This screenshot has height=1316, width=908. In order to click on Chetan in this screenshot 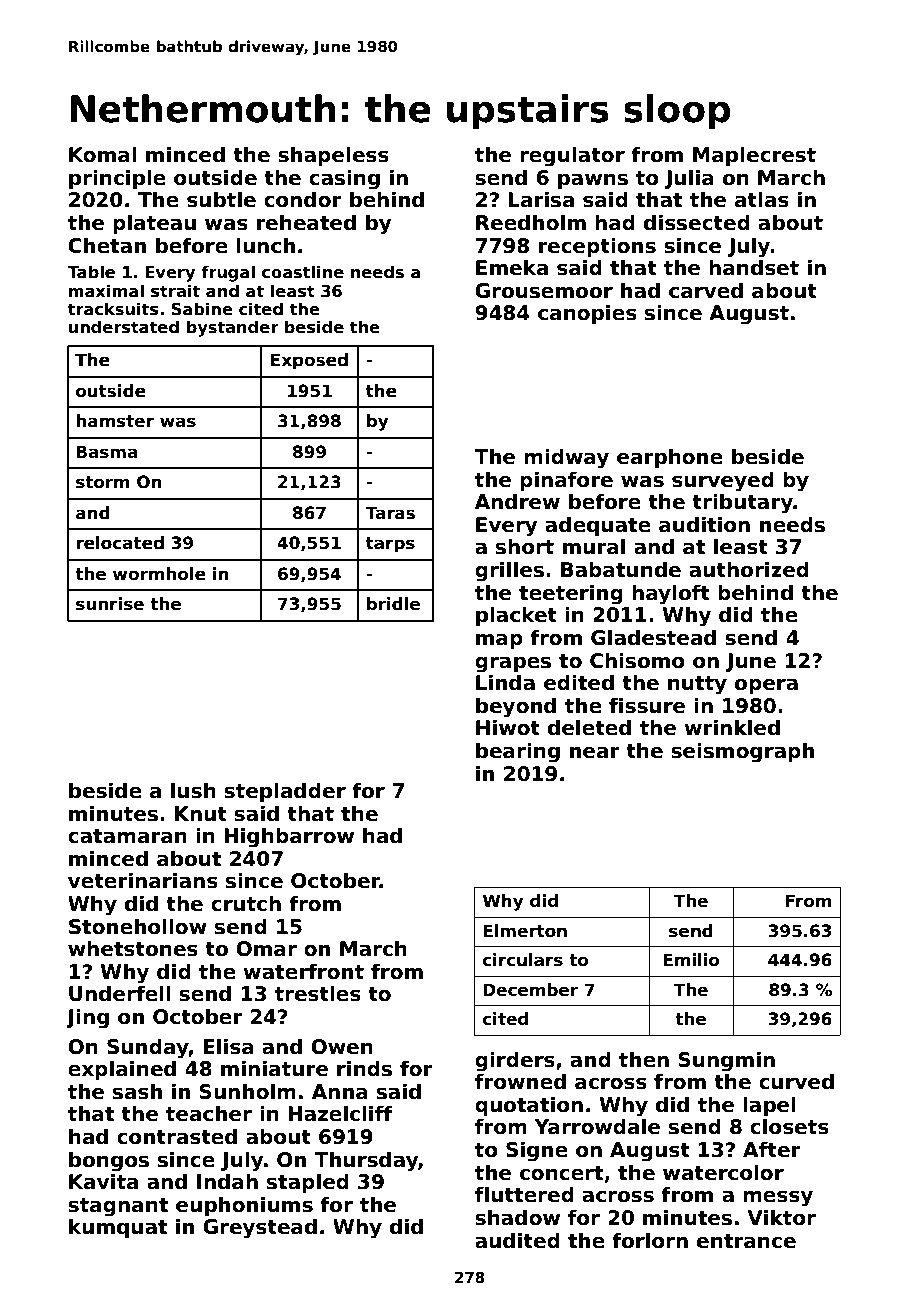, I will do `click(107, 245)`.
